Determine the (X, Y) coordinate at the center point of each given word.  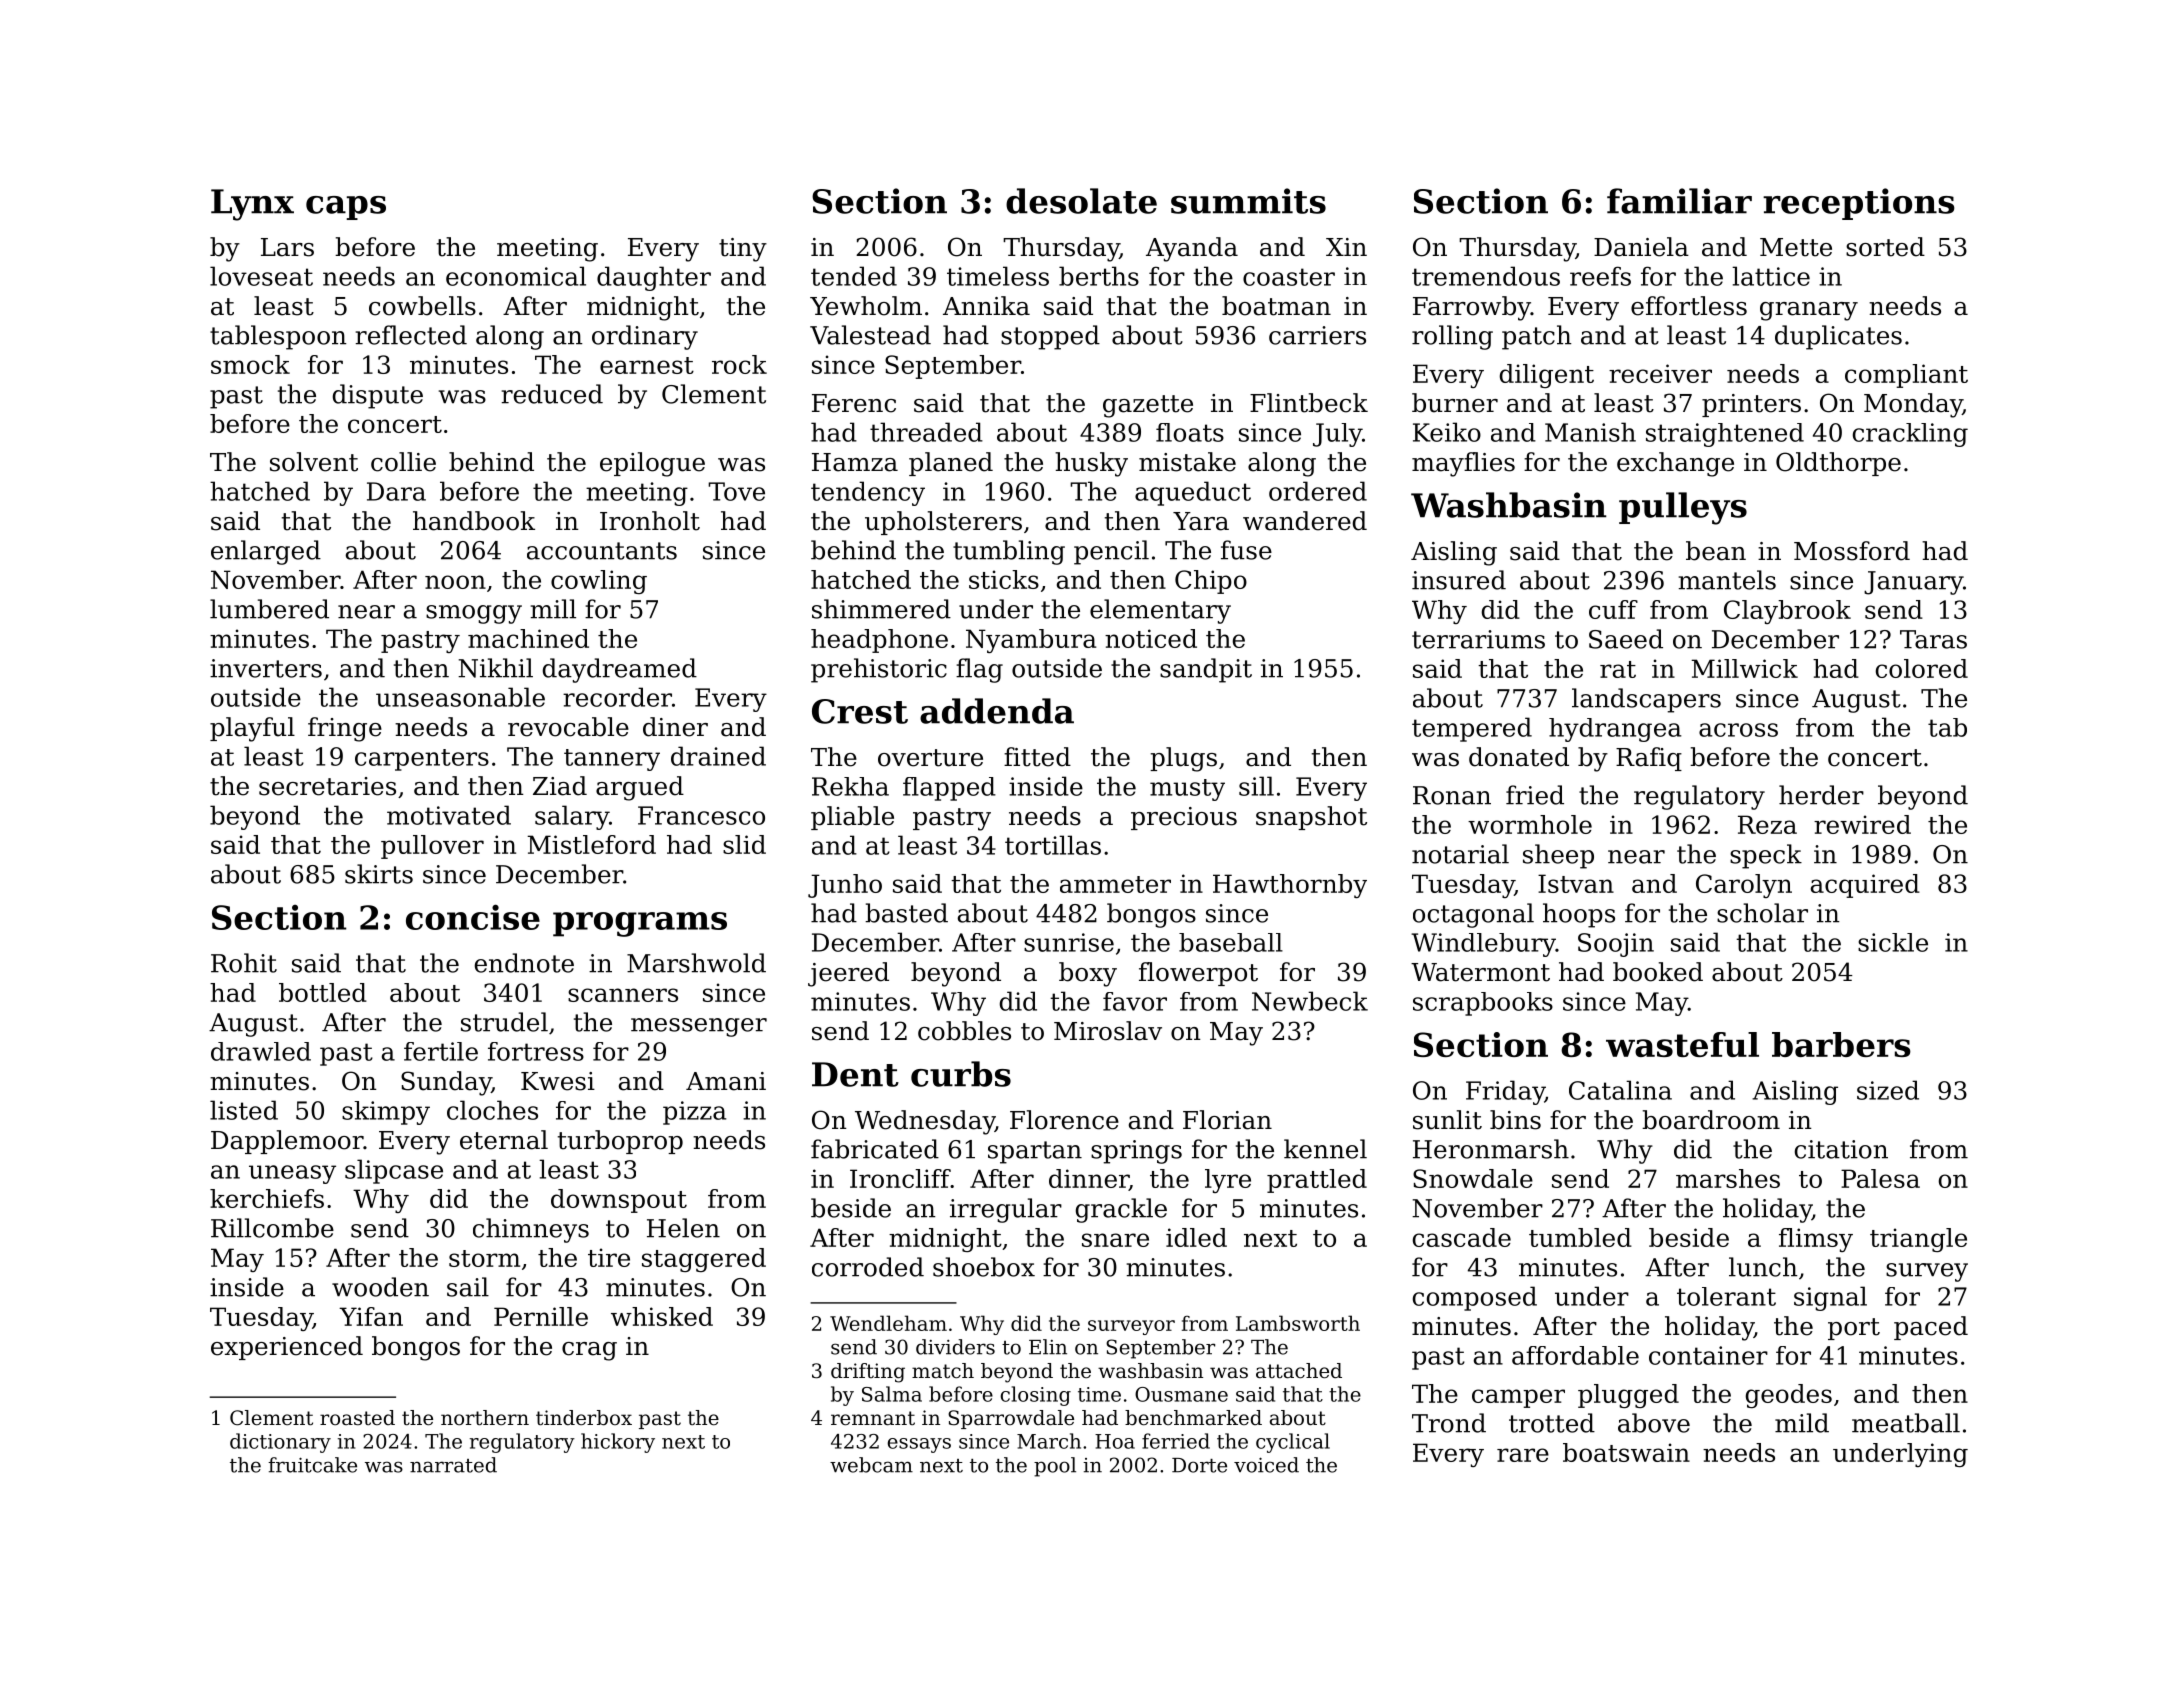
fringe (345, 729)
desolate (1081, 201)
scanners (623, 995)
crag (589, 1351)
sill (1256, 786)
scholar (1762, 913)
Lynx (252, 205)
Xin (1346, 247)
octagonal (1473, 915)
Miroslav (1108, 1031)
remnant (873, 1418)
